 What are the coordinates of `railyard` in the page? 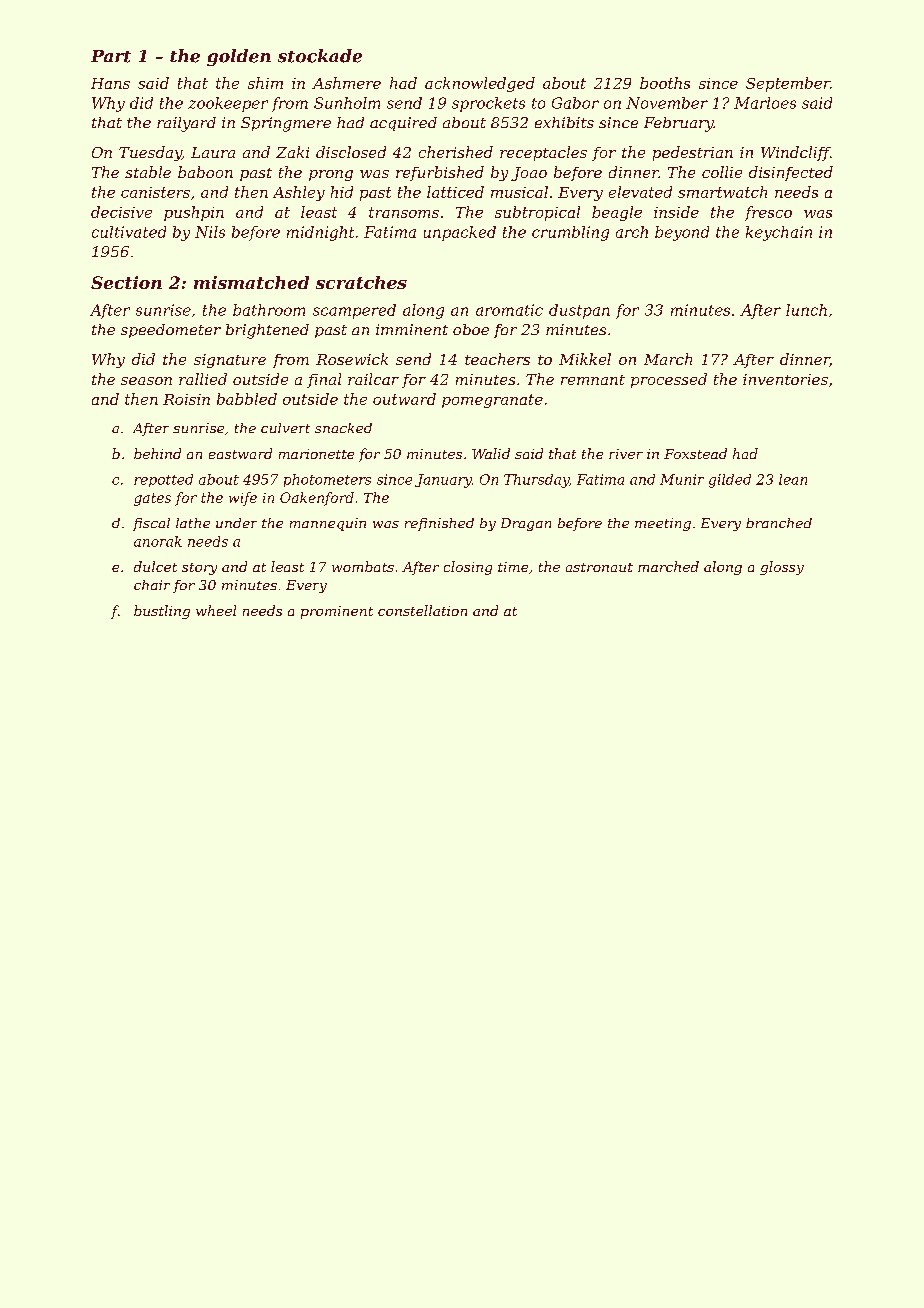 It's located at (186, 124).
